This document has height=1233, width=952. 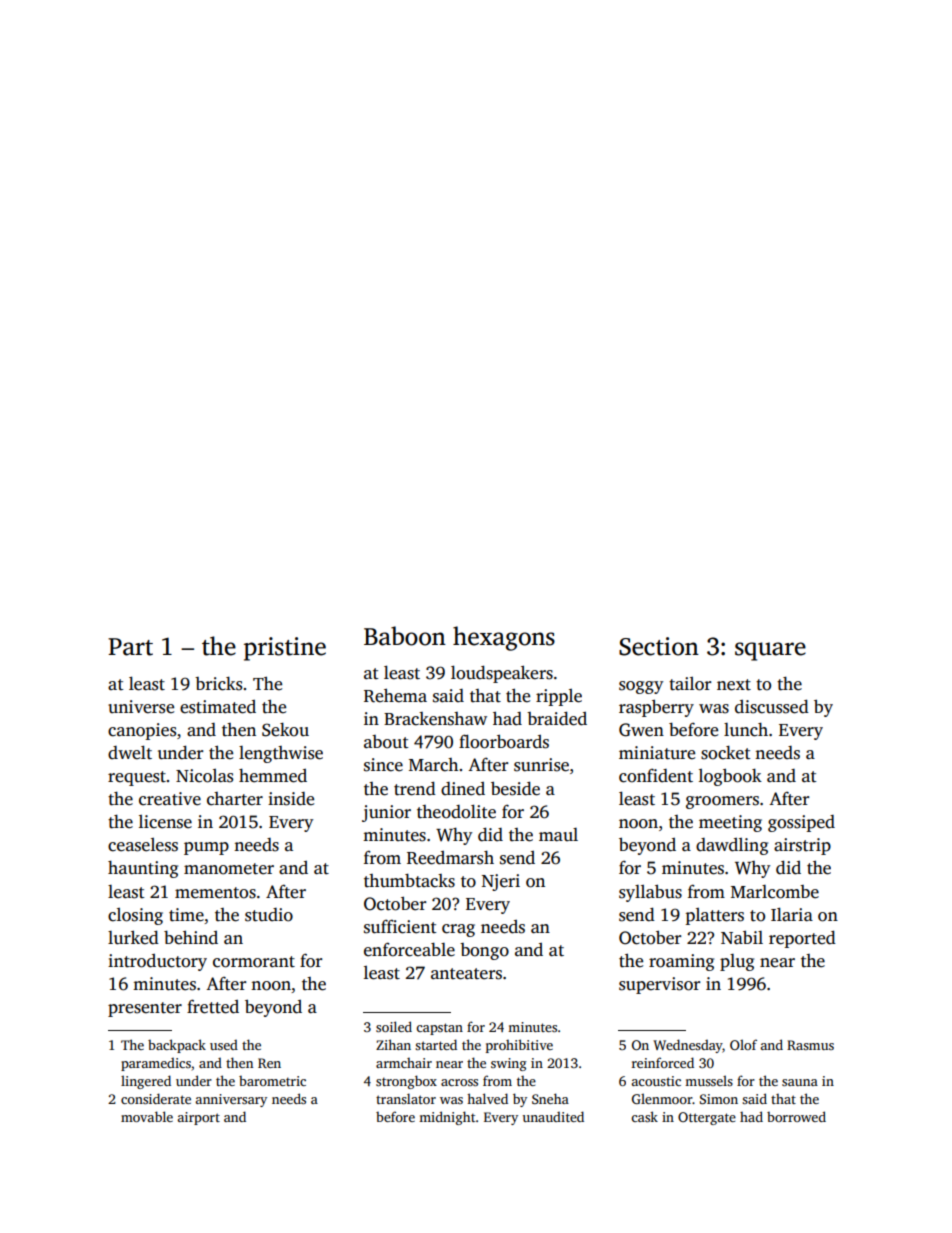 What do you see at coordinates (541, 765) in the document?
I see `sunrise` at bounding box center [541, 765].
